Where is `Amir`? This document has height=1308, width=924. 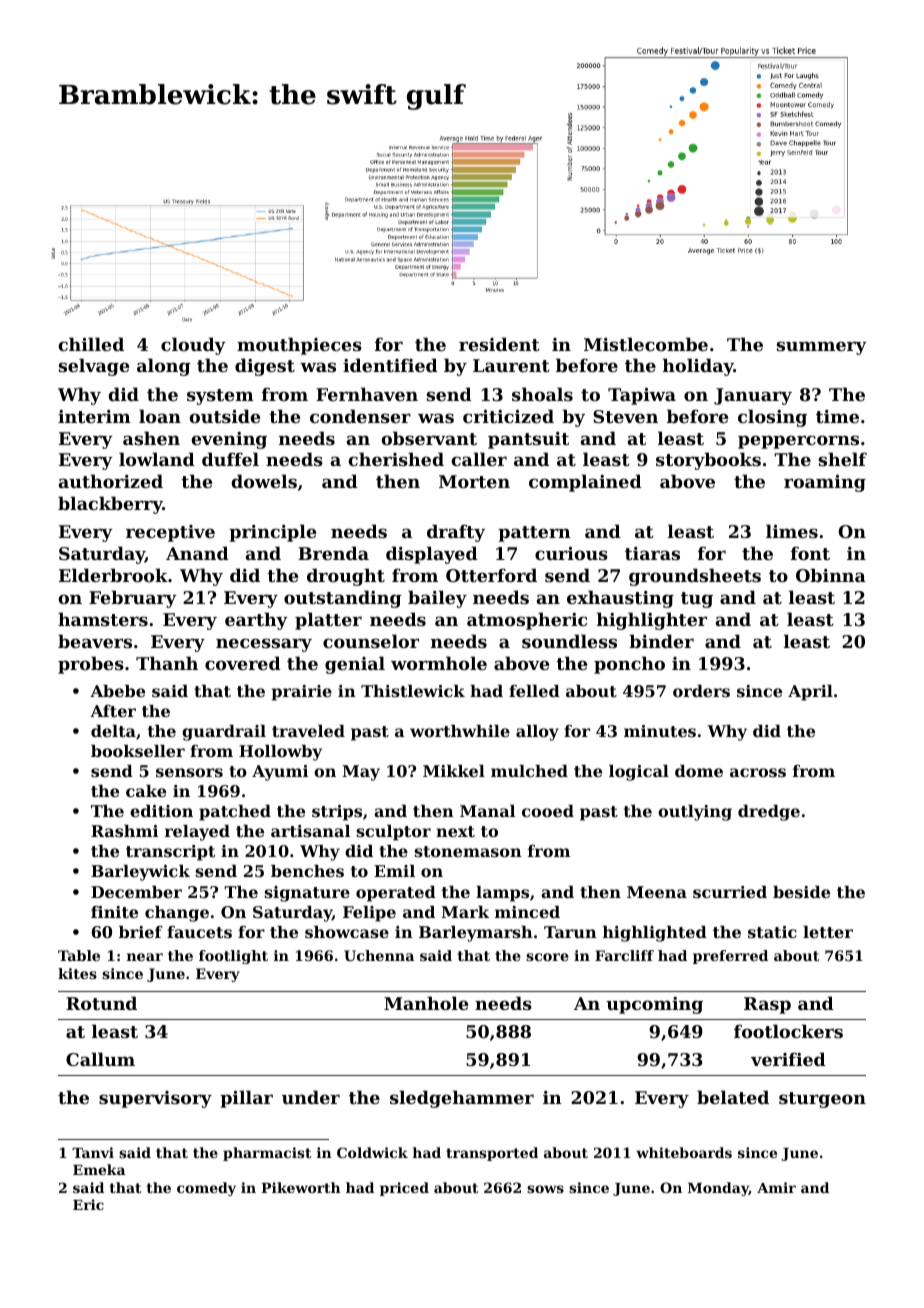
Amir is located at coordinates (776, 1187).
